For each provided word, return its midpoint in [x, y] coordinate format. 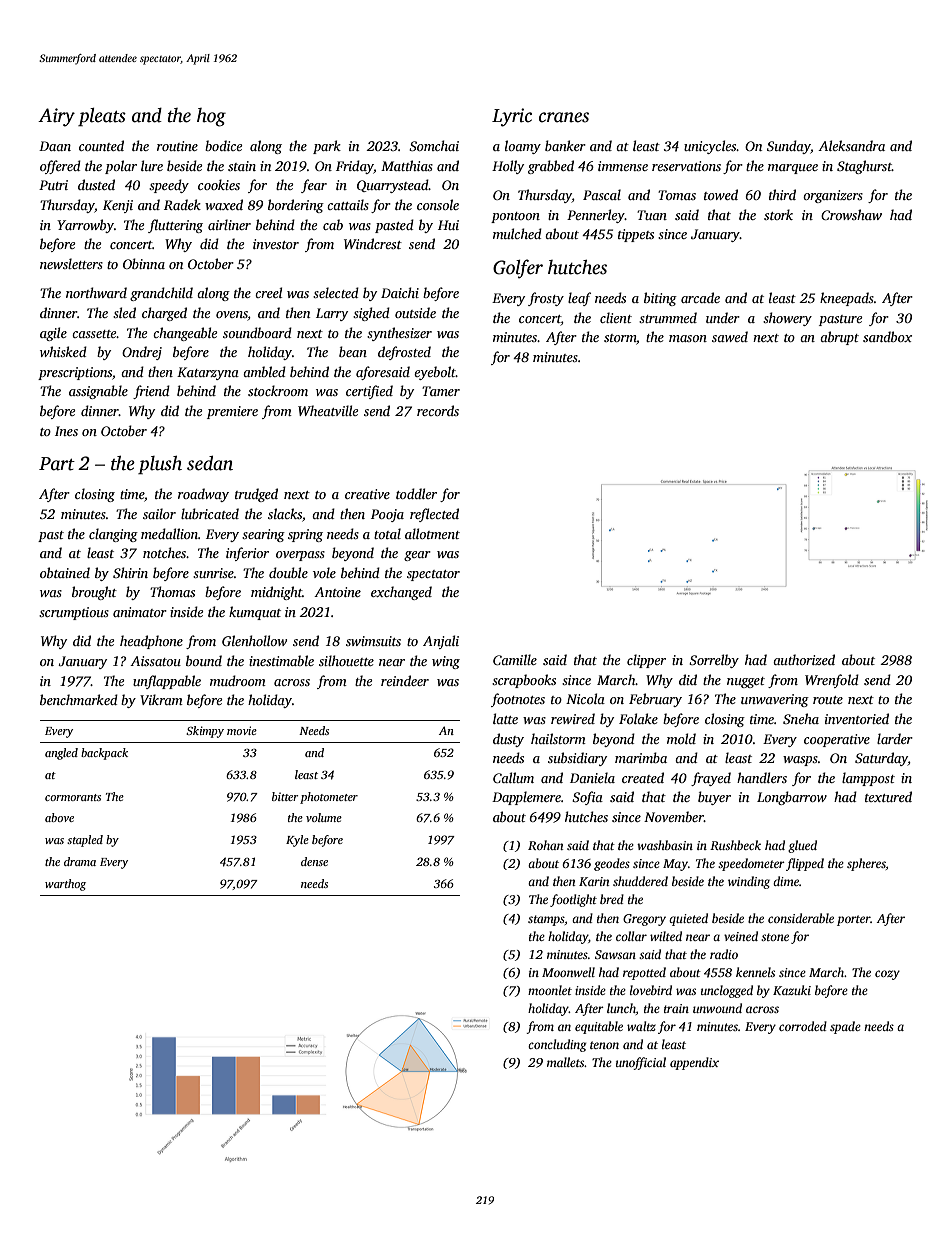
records [438, 410]
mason [688, 338]
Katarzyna [208, 373]
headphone [151, 642]
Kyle [297, 841]
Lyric [512, 117]
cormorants [73, 797]
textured [888, 796]
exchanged [401, 593]
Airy [56, 117]
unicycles [710, 147]
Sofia [587, 798]
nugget [746, 682]
